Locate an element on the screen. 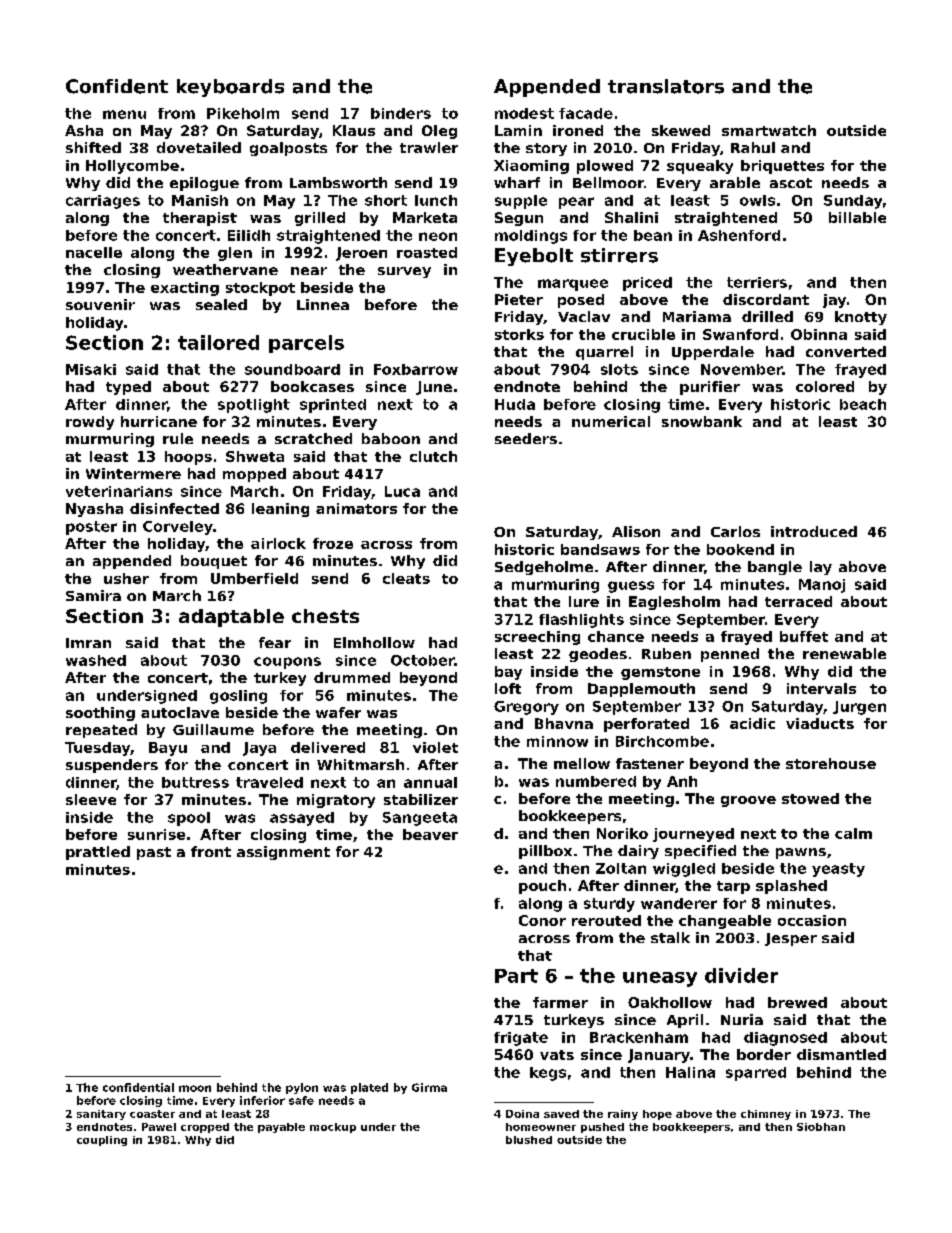 The width and height of the screenshot is (952, 1233). Part is located at coordinates (516, 976).
